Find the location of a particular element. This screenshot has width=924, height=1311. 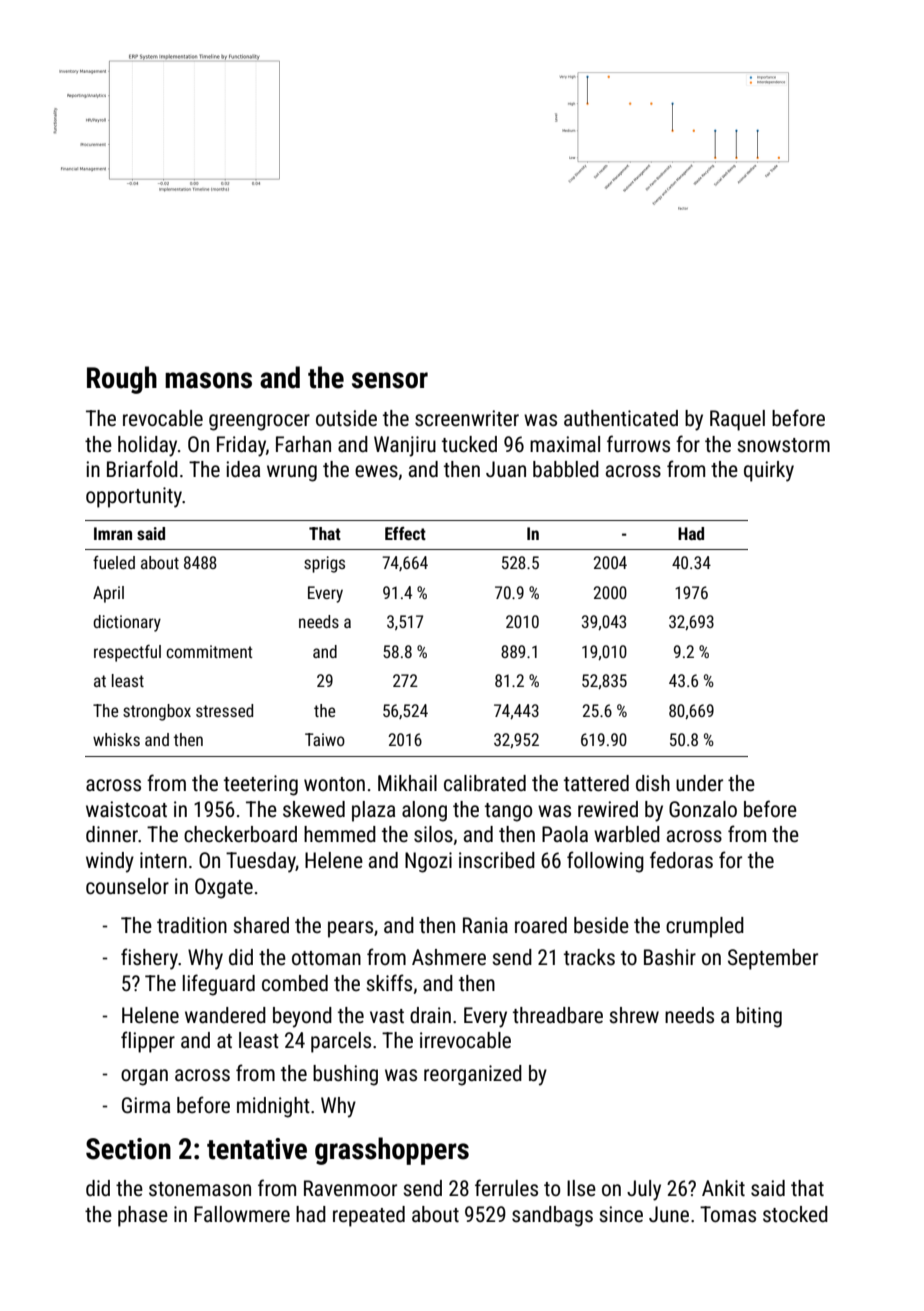

sensor is located at coordinates (390, 380).
